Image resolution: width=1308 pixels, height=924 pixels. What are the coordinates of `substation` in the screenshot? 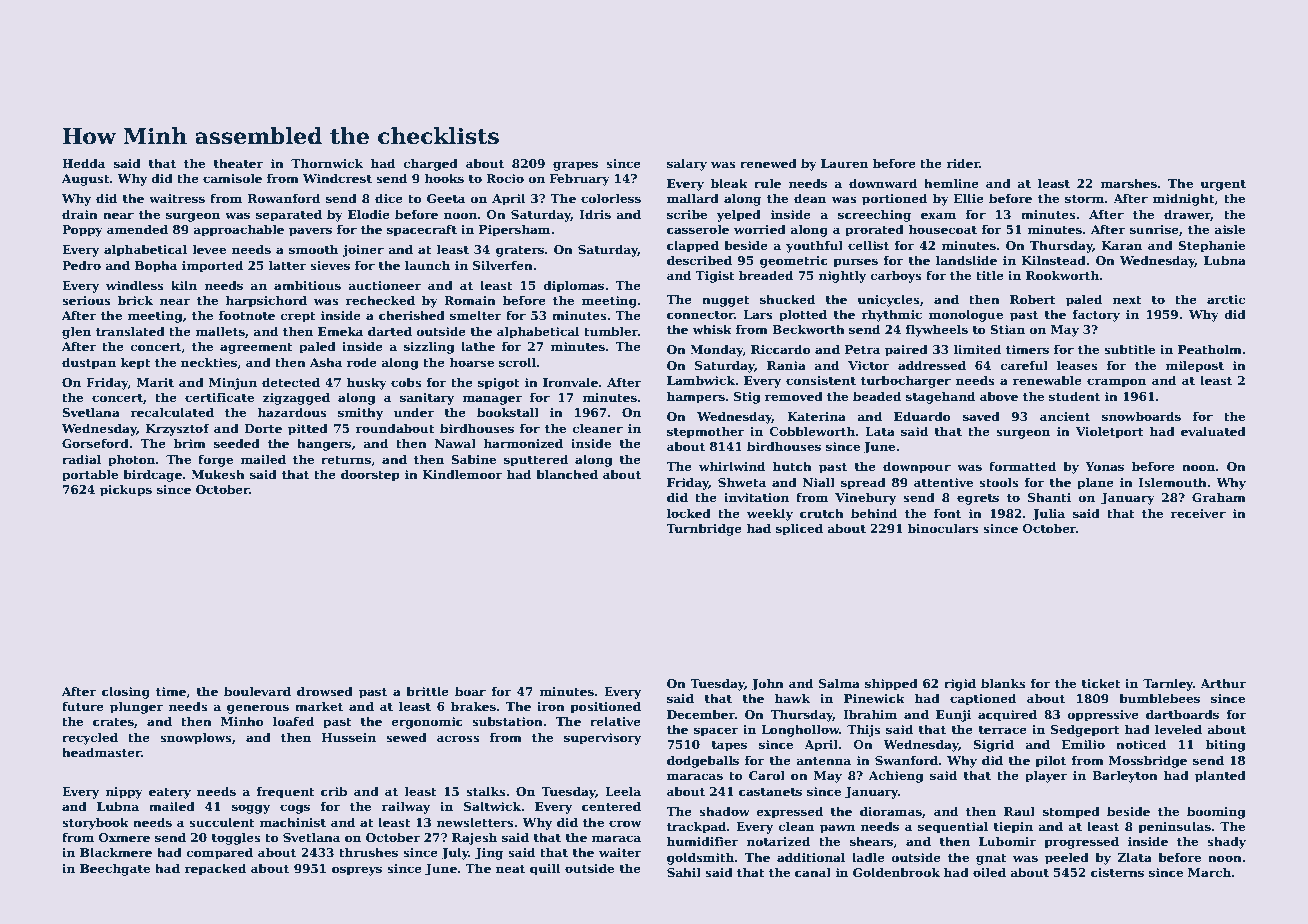 It's located at (507, 721).
